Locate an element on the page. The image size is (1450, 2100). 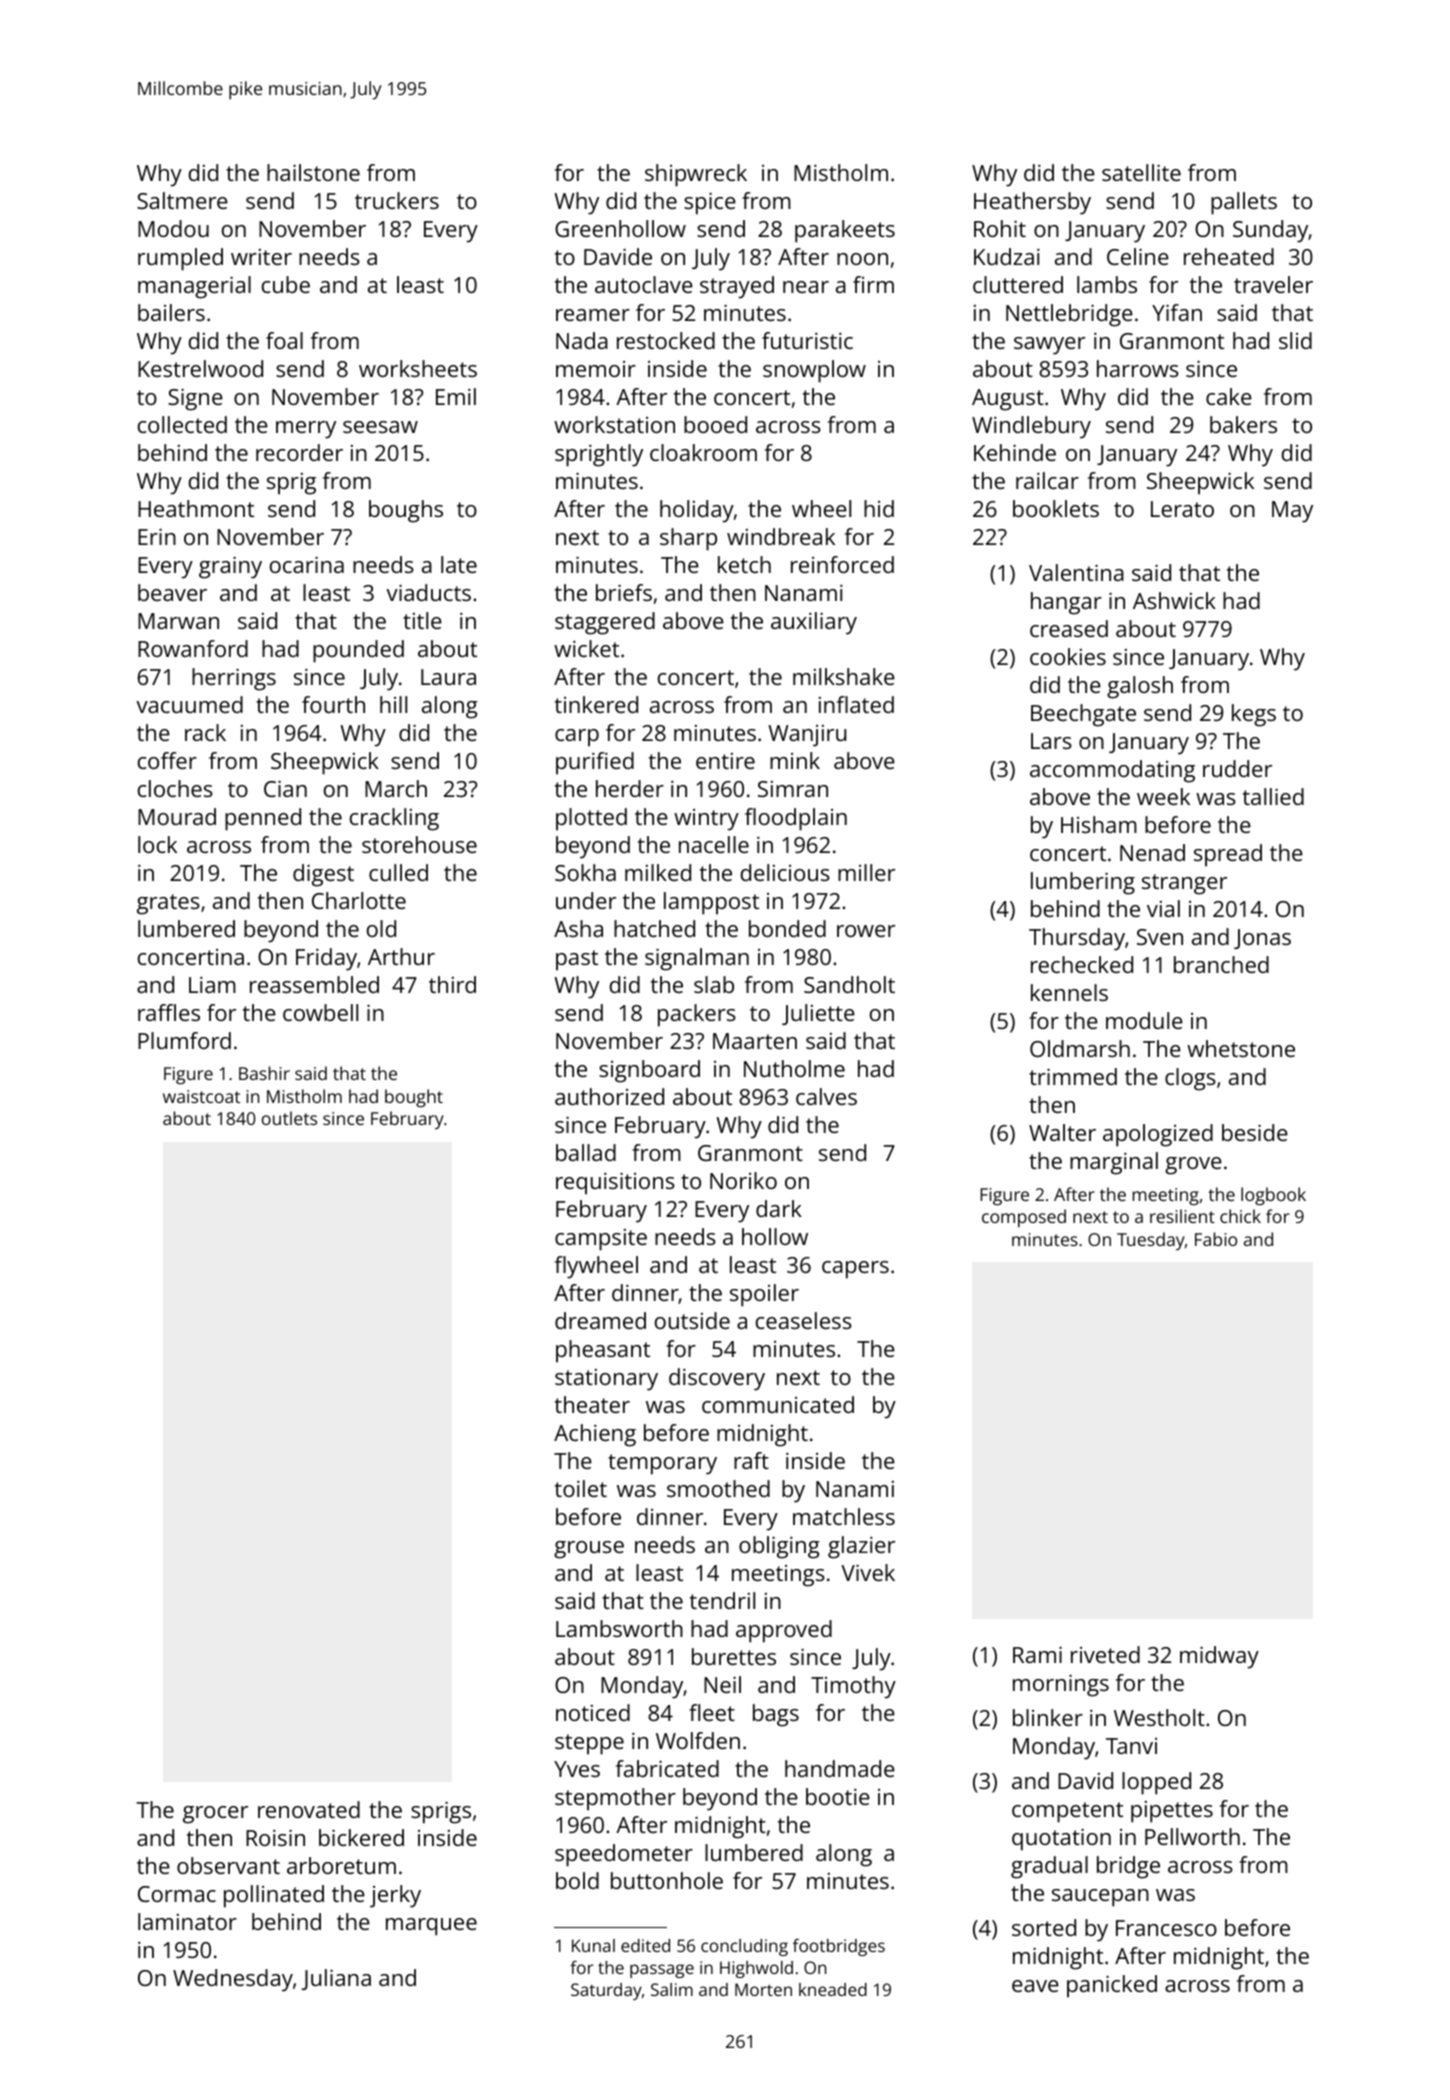
slid is located at coordinates (1295, 340).
